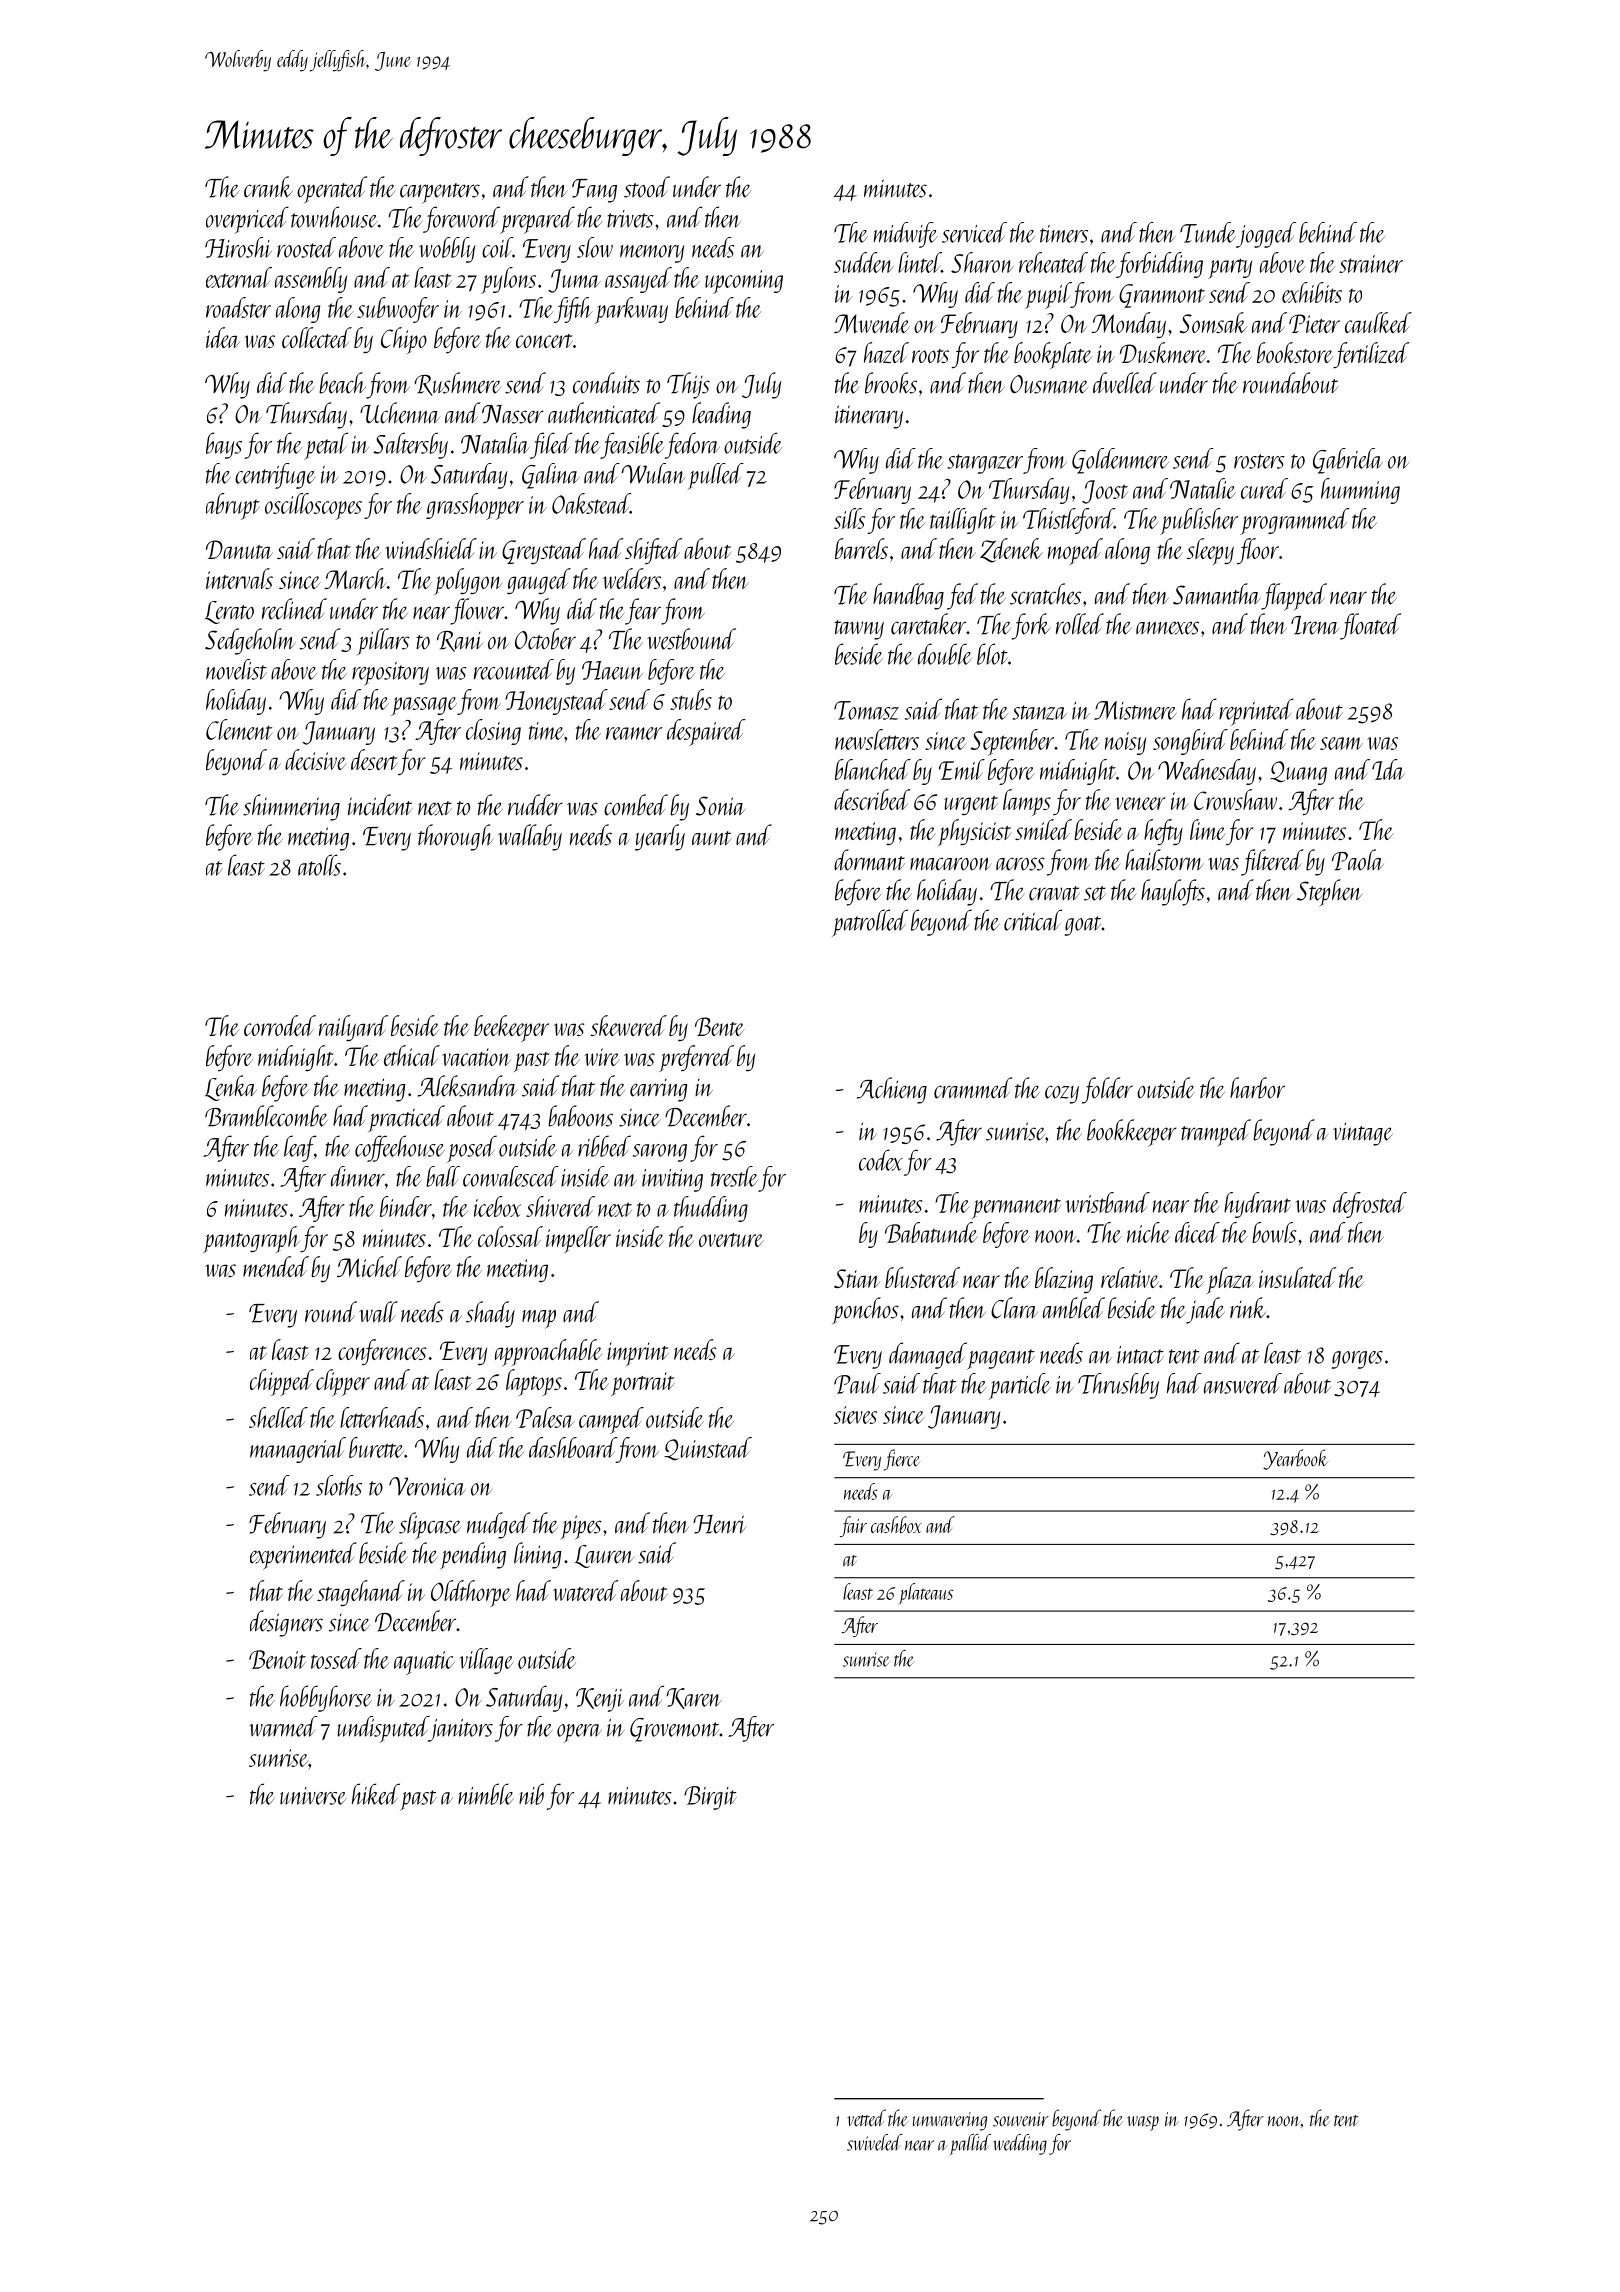 The width and height of the screenshot is (1620, 2292). I want to click on hiked, so click(376, 1794).
